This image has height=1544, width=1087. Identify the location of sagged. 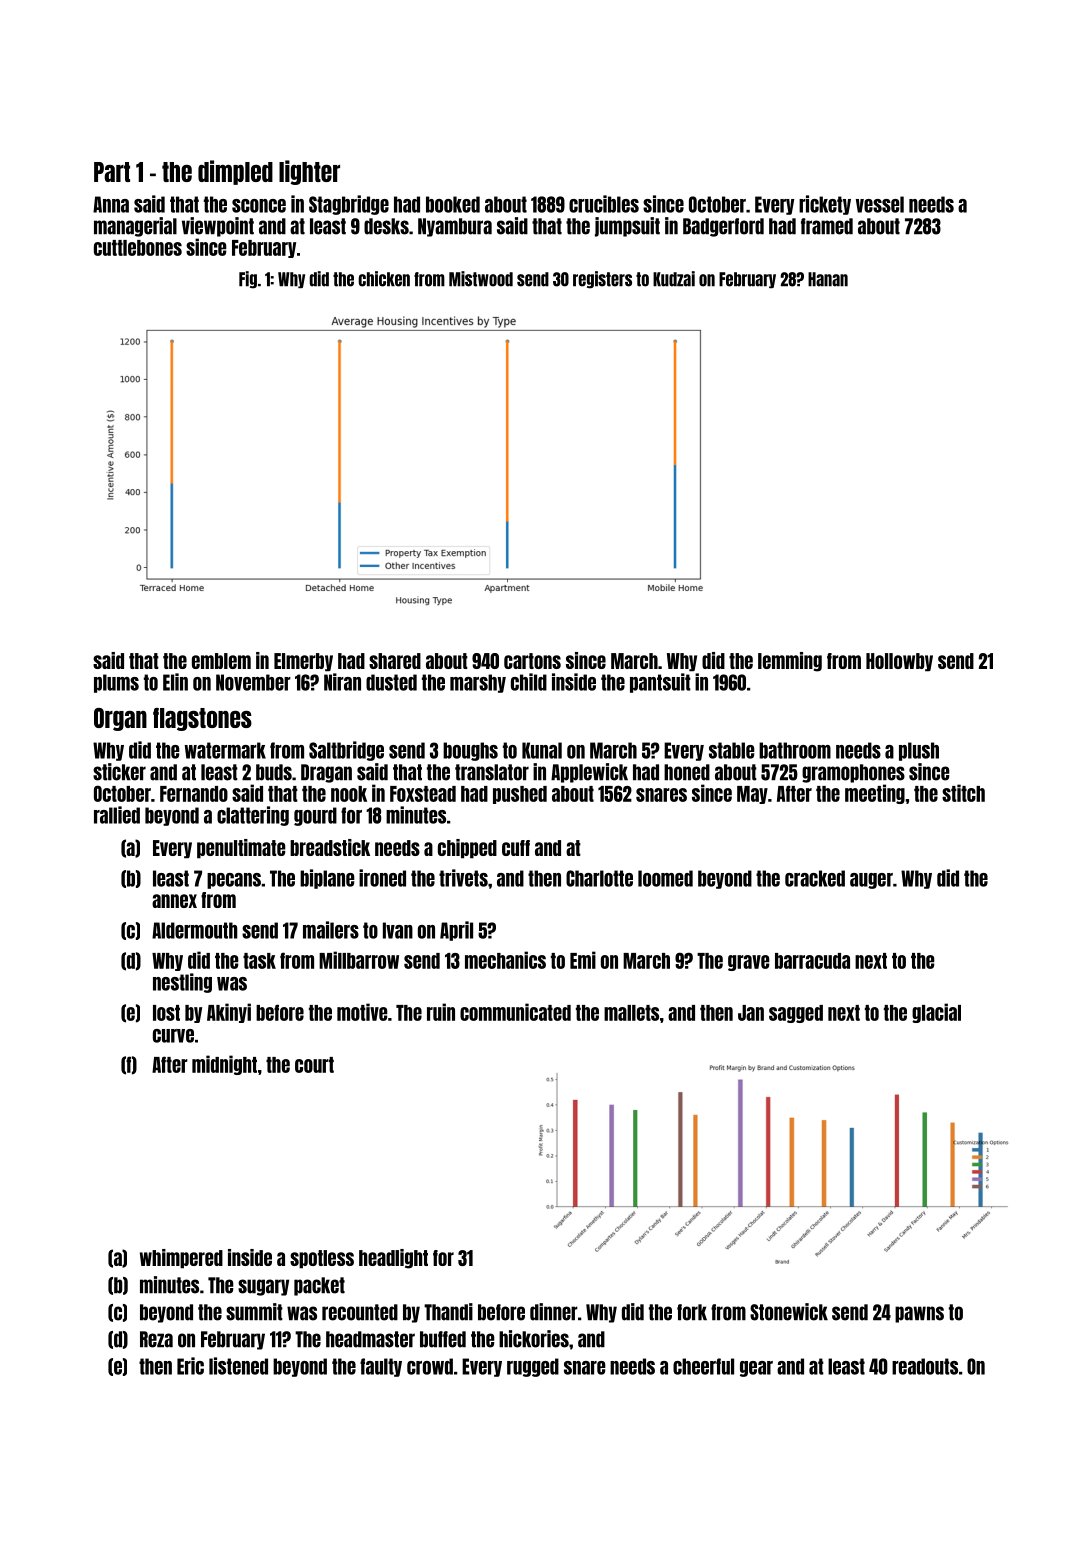
(796, 1014).
